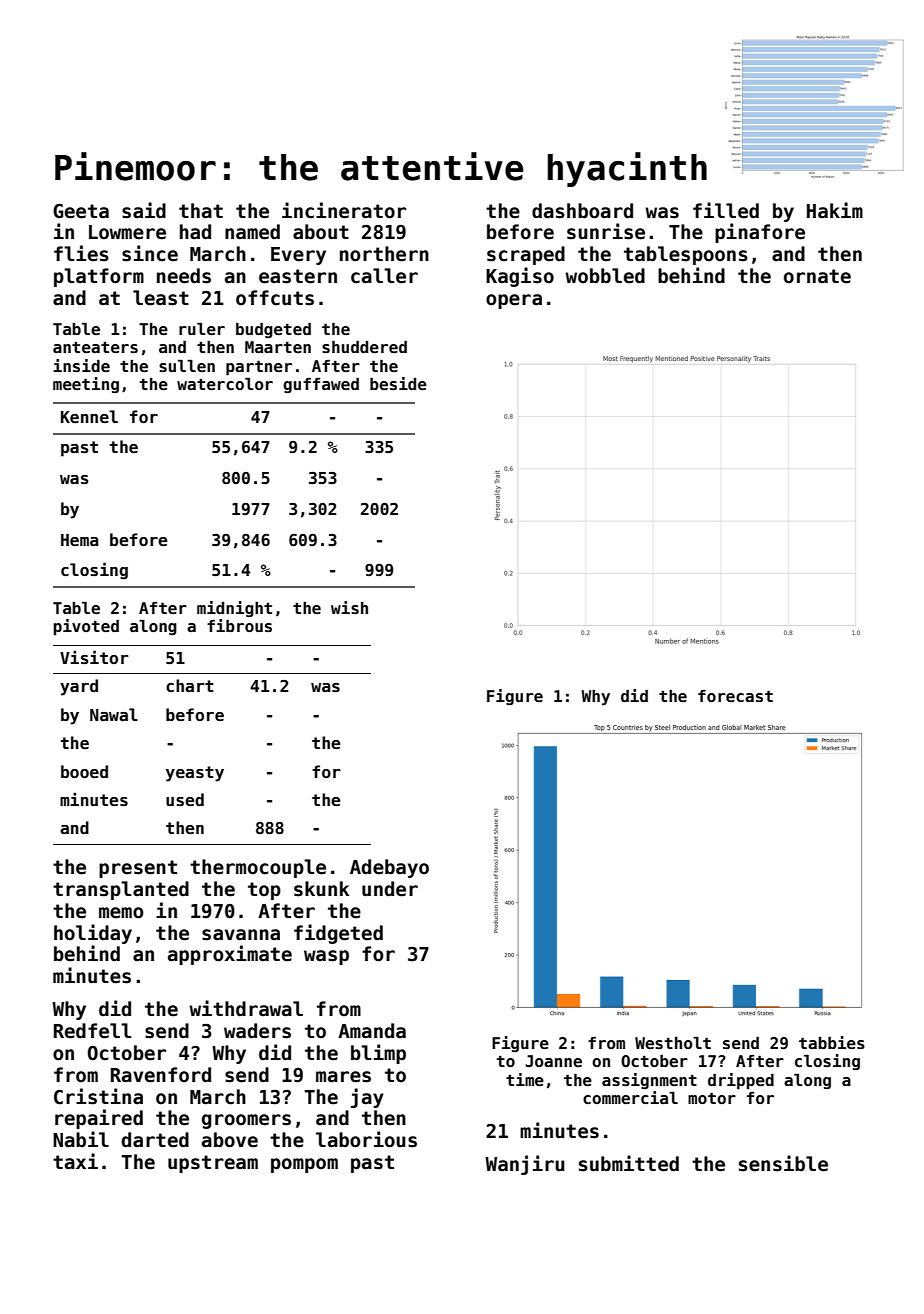 The width and height of the page is (924, 1314). What do you see at coordinates (398, 384) in the page?
I see `beside` at bounding box center [398, 384].
